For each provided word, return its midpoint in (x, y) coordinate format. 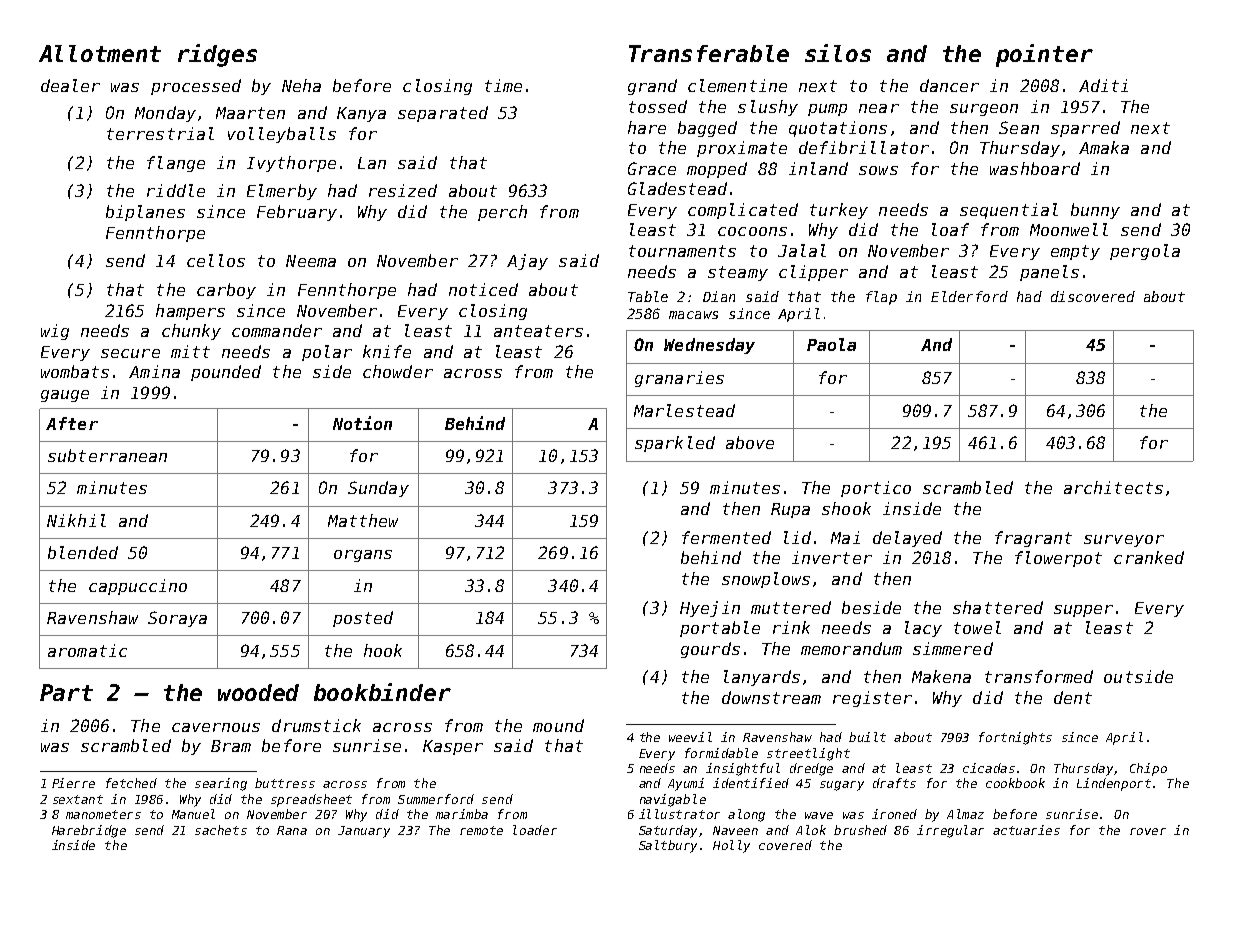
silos (838, 53)
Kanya (361, 114)
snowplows (766, 580)
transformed (1039, 676)
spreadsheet (311, 800)
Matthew (363, 520)
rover (1148, 831)
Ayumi (686, 784)
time (503, 85)
